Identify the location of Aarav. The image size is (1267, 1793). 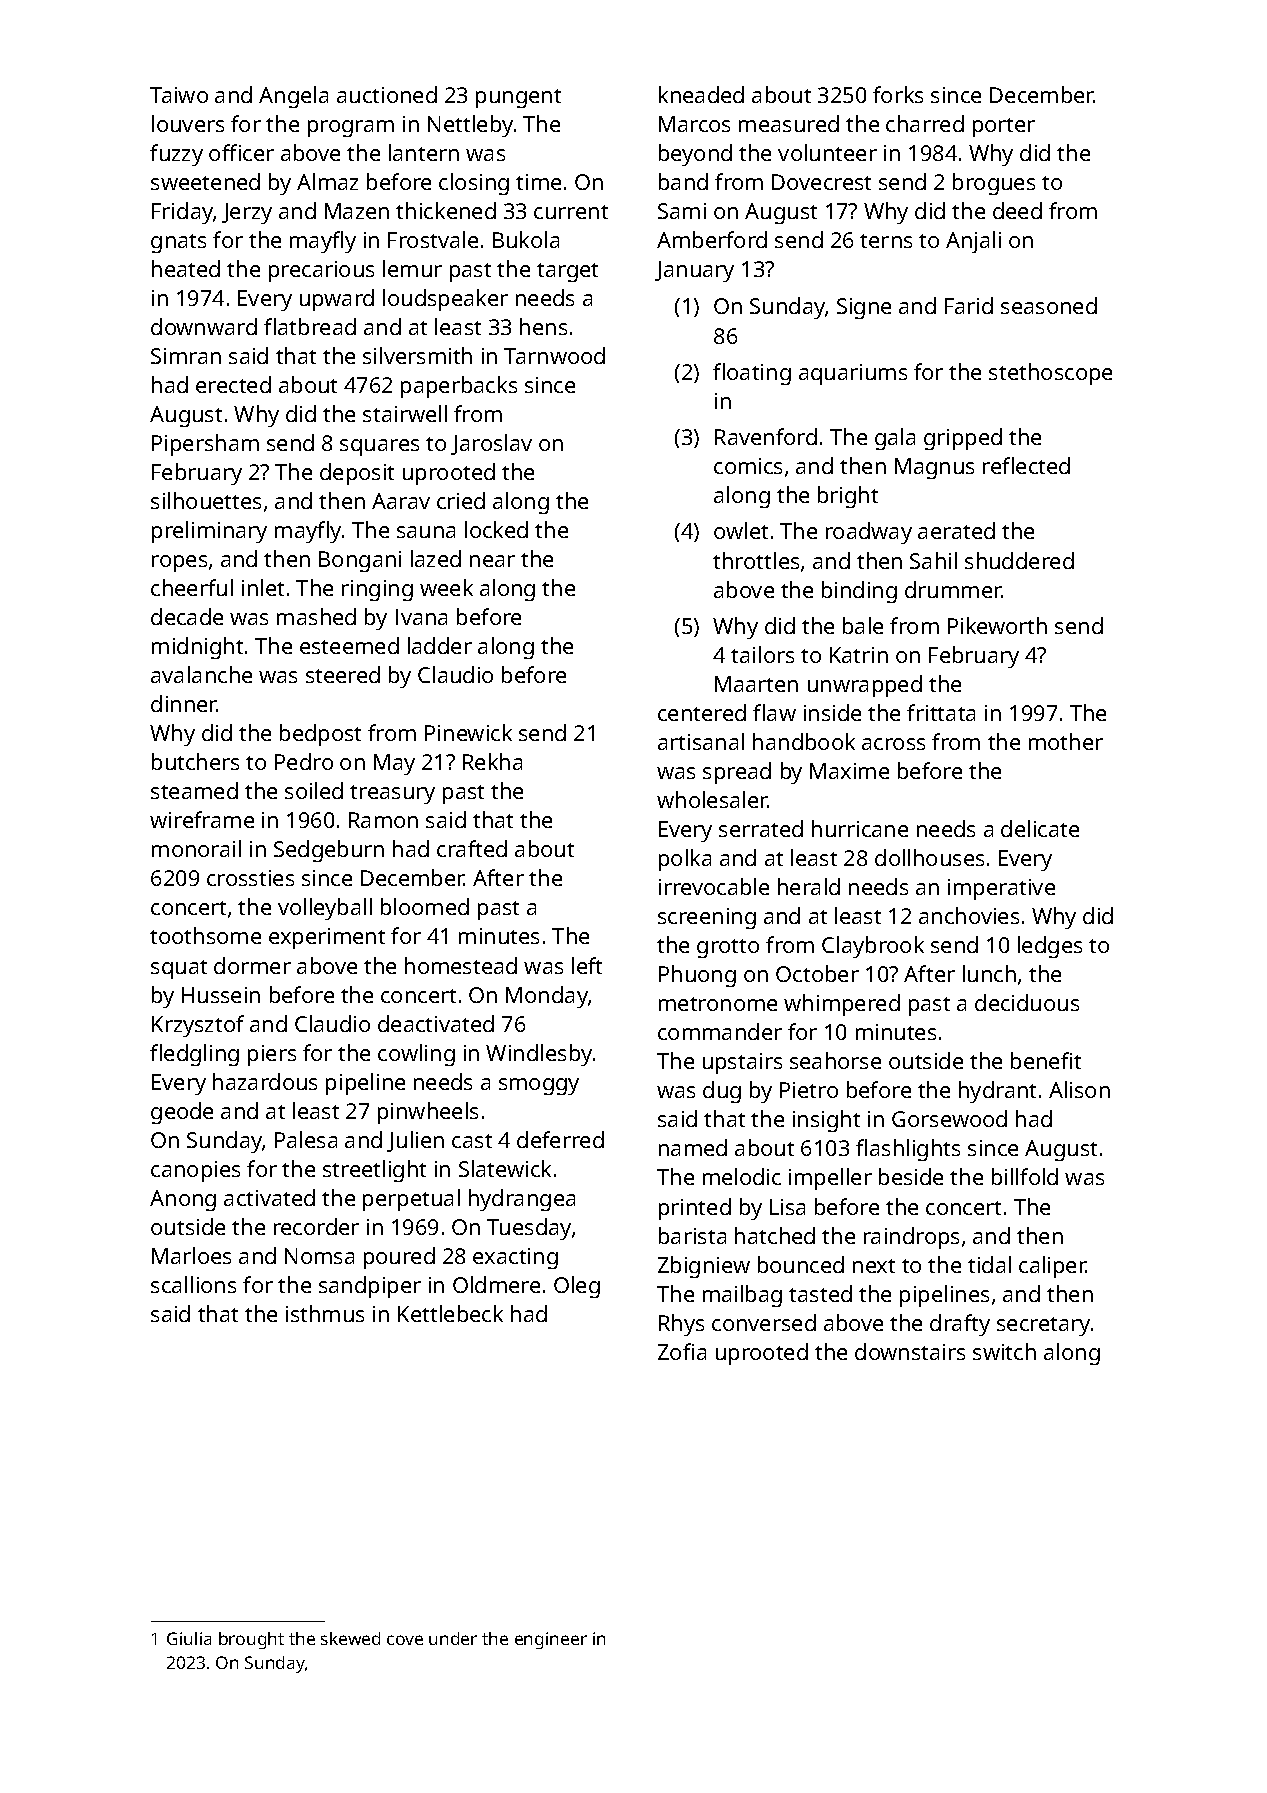
(401, 501).
